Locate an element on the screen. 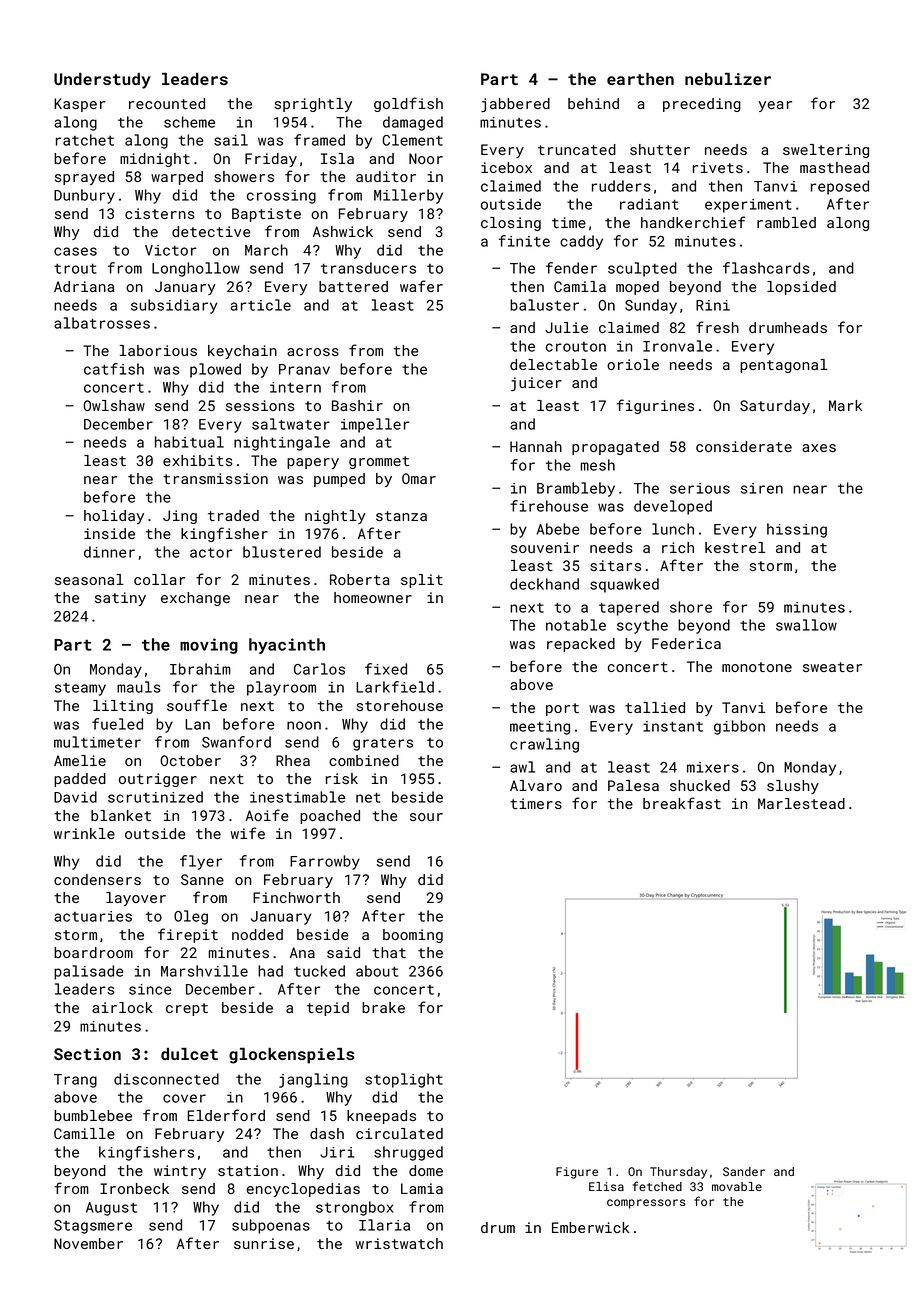  fueled is located at coordinates (117, 724).
